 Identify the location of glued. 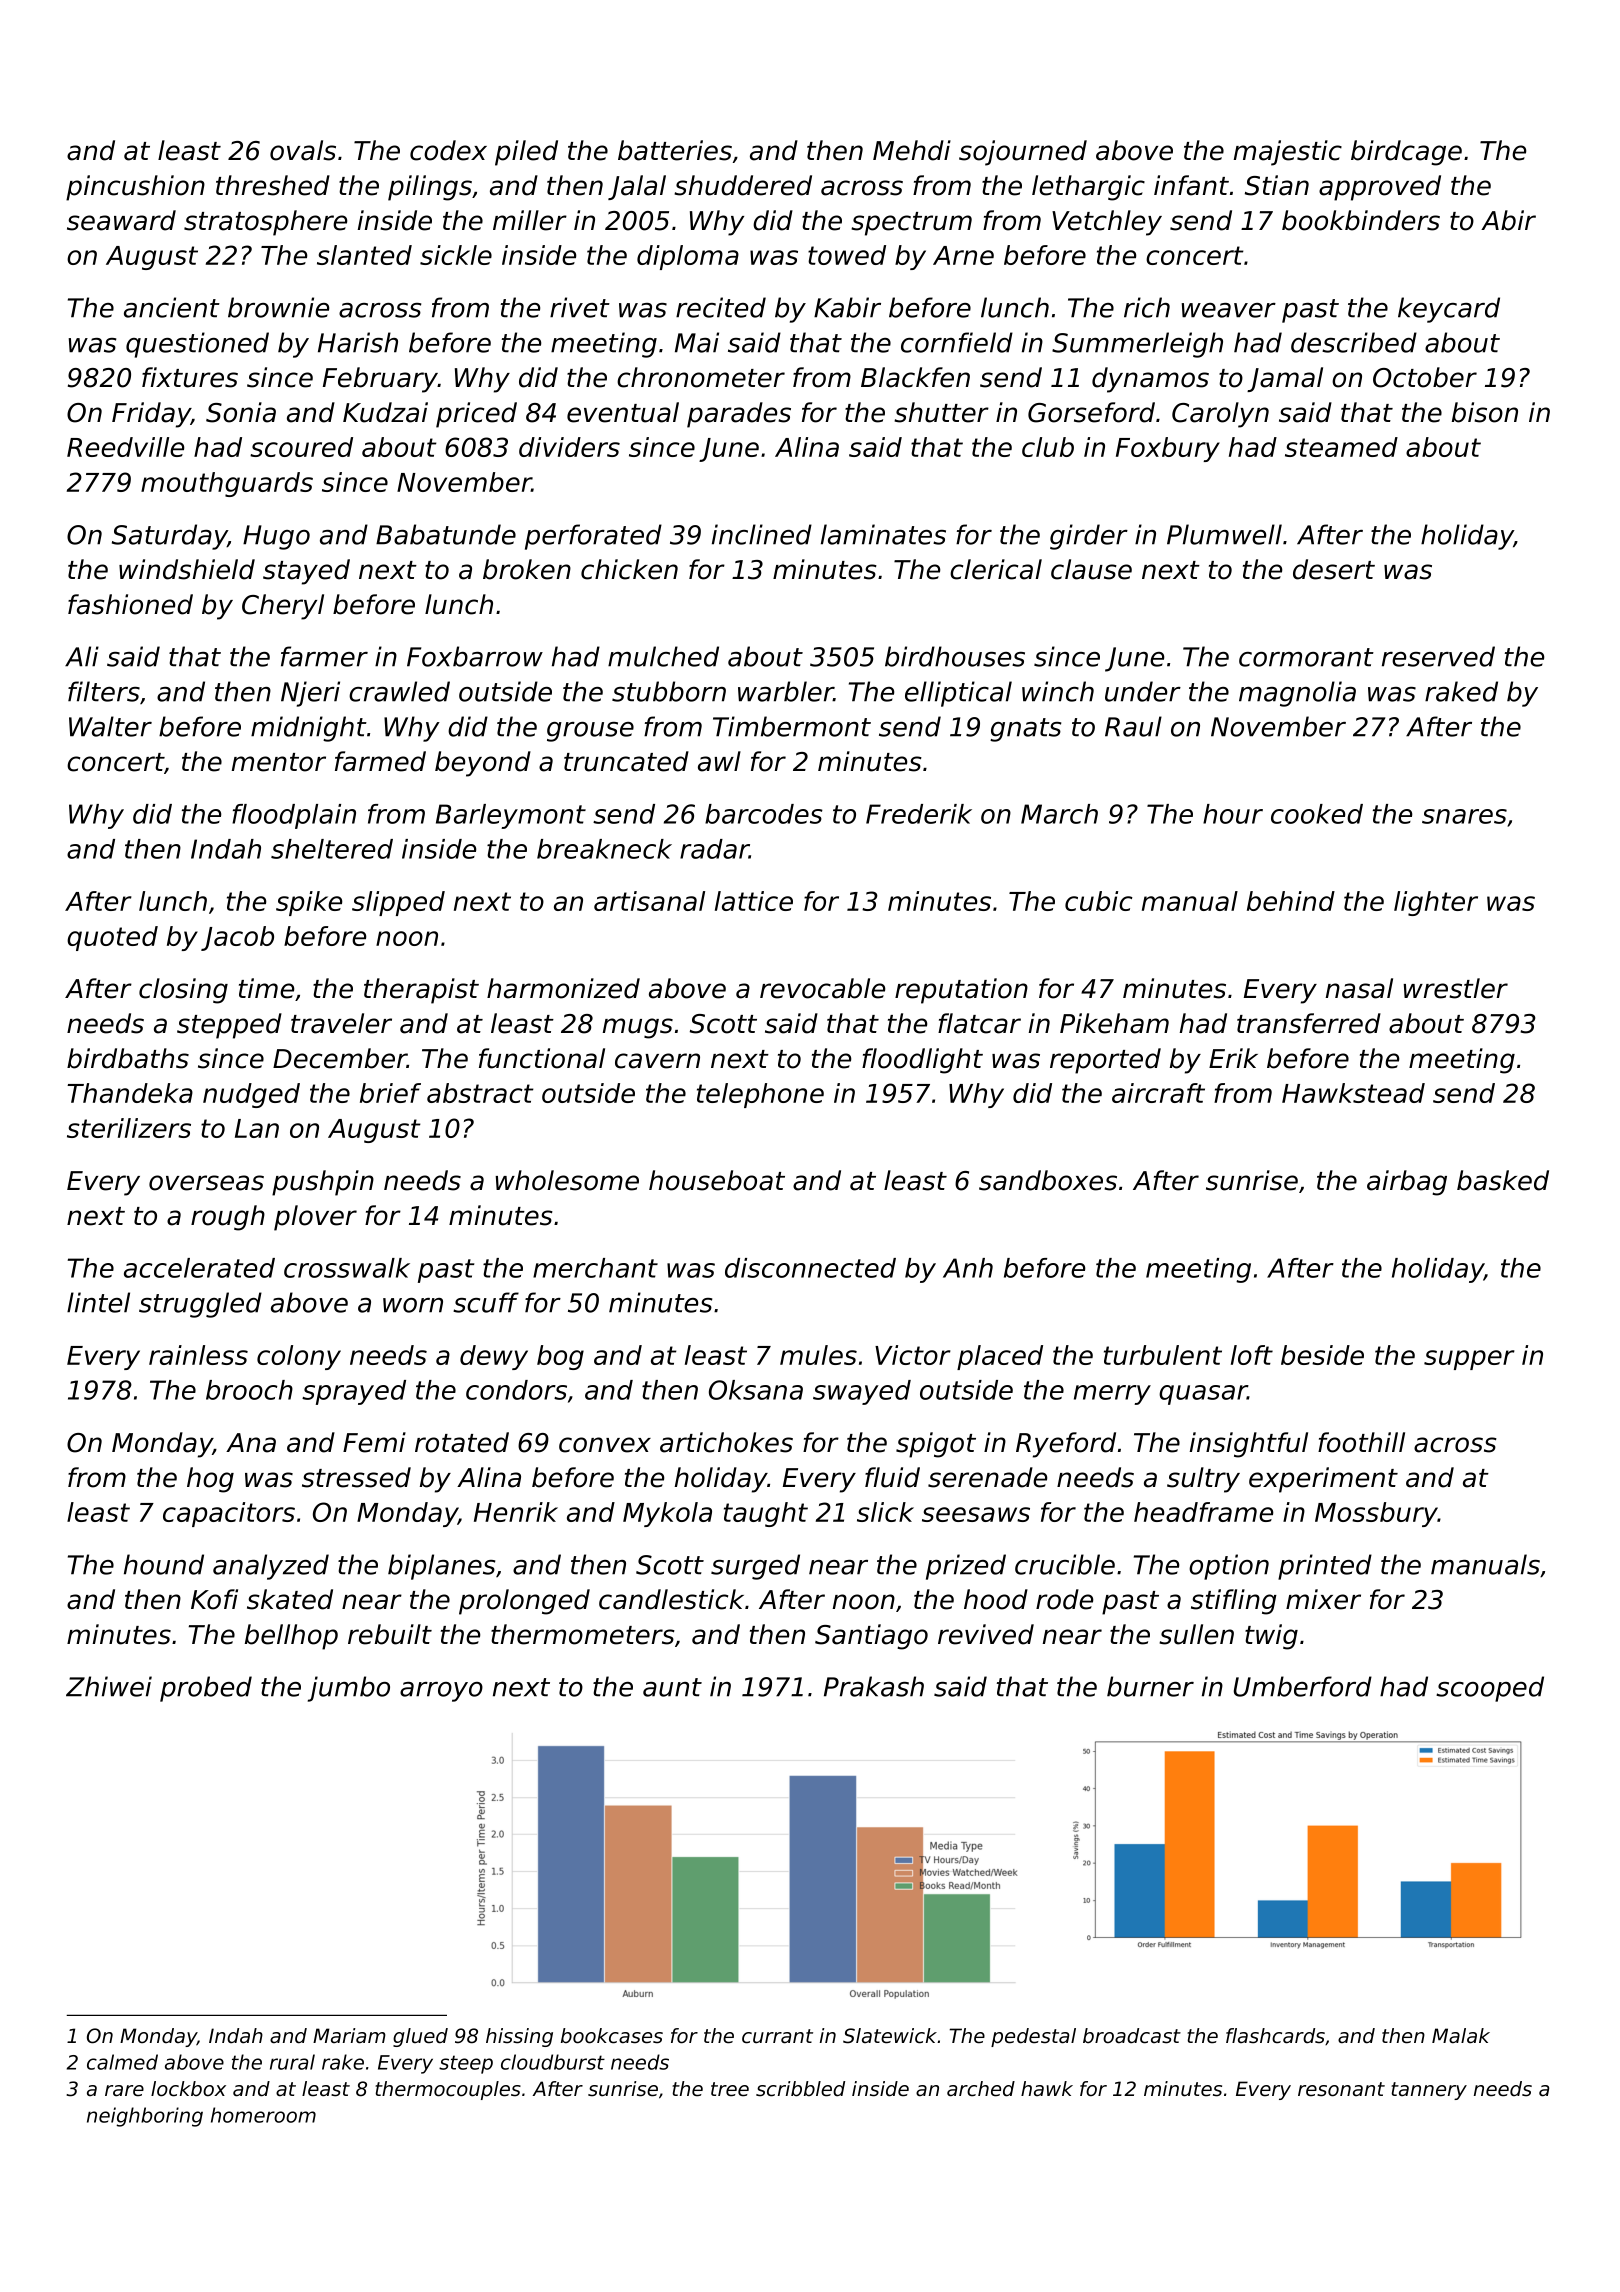
(420, 2037).
